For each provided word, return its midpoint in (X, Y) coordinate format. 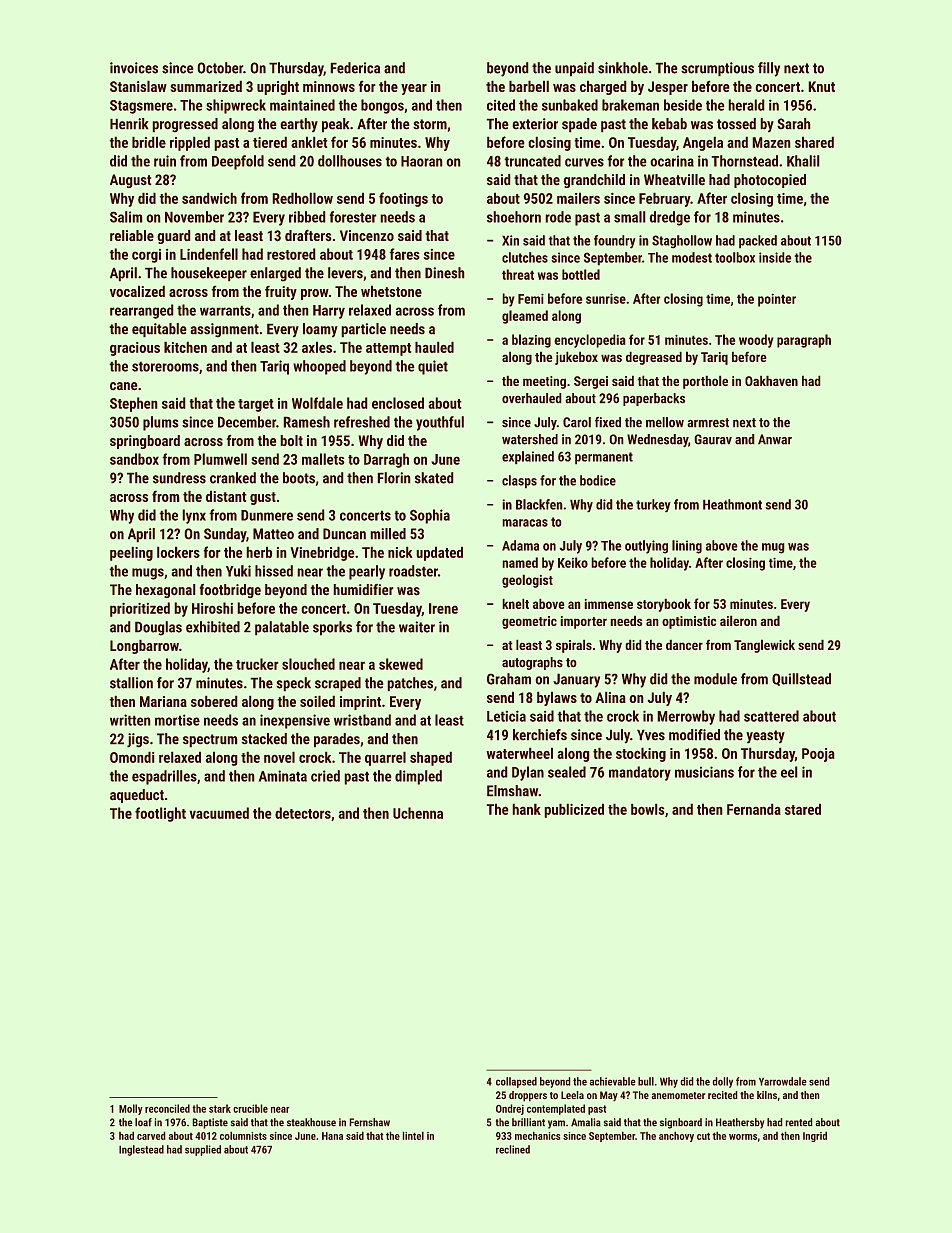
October (220, 68)
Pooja (818, 755)
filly (769, 69)
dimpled (418, 777)
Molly (131, 1109)
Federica (355, 68)
